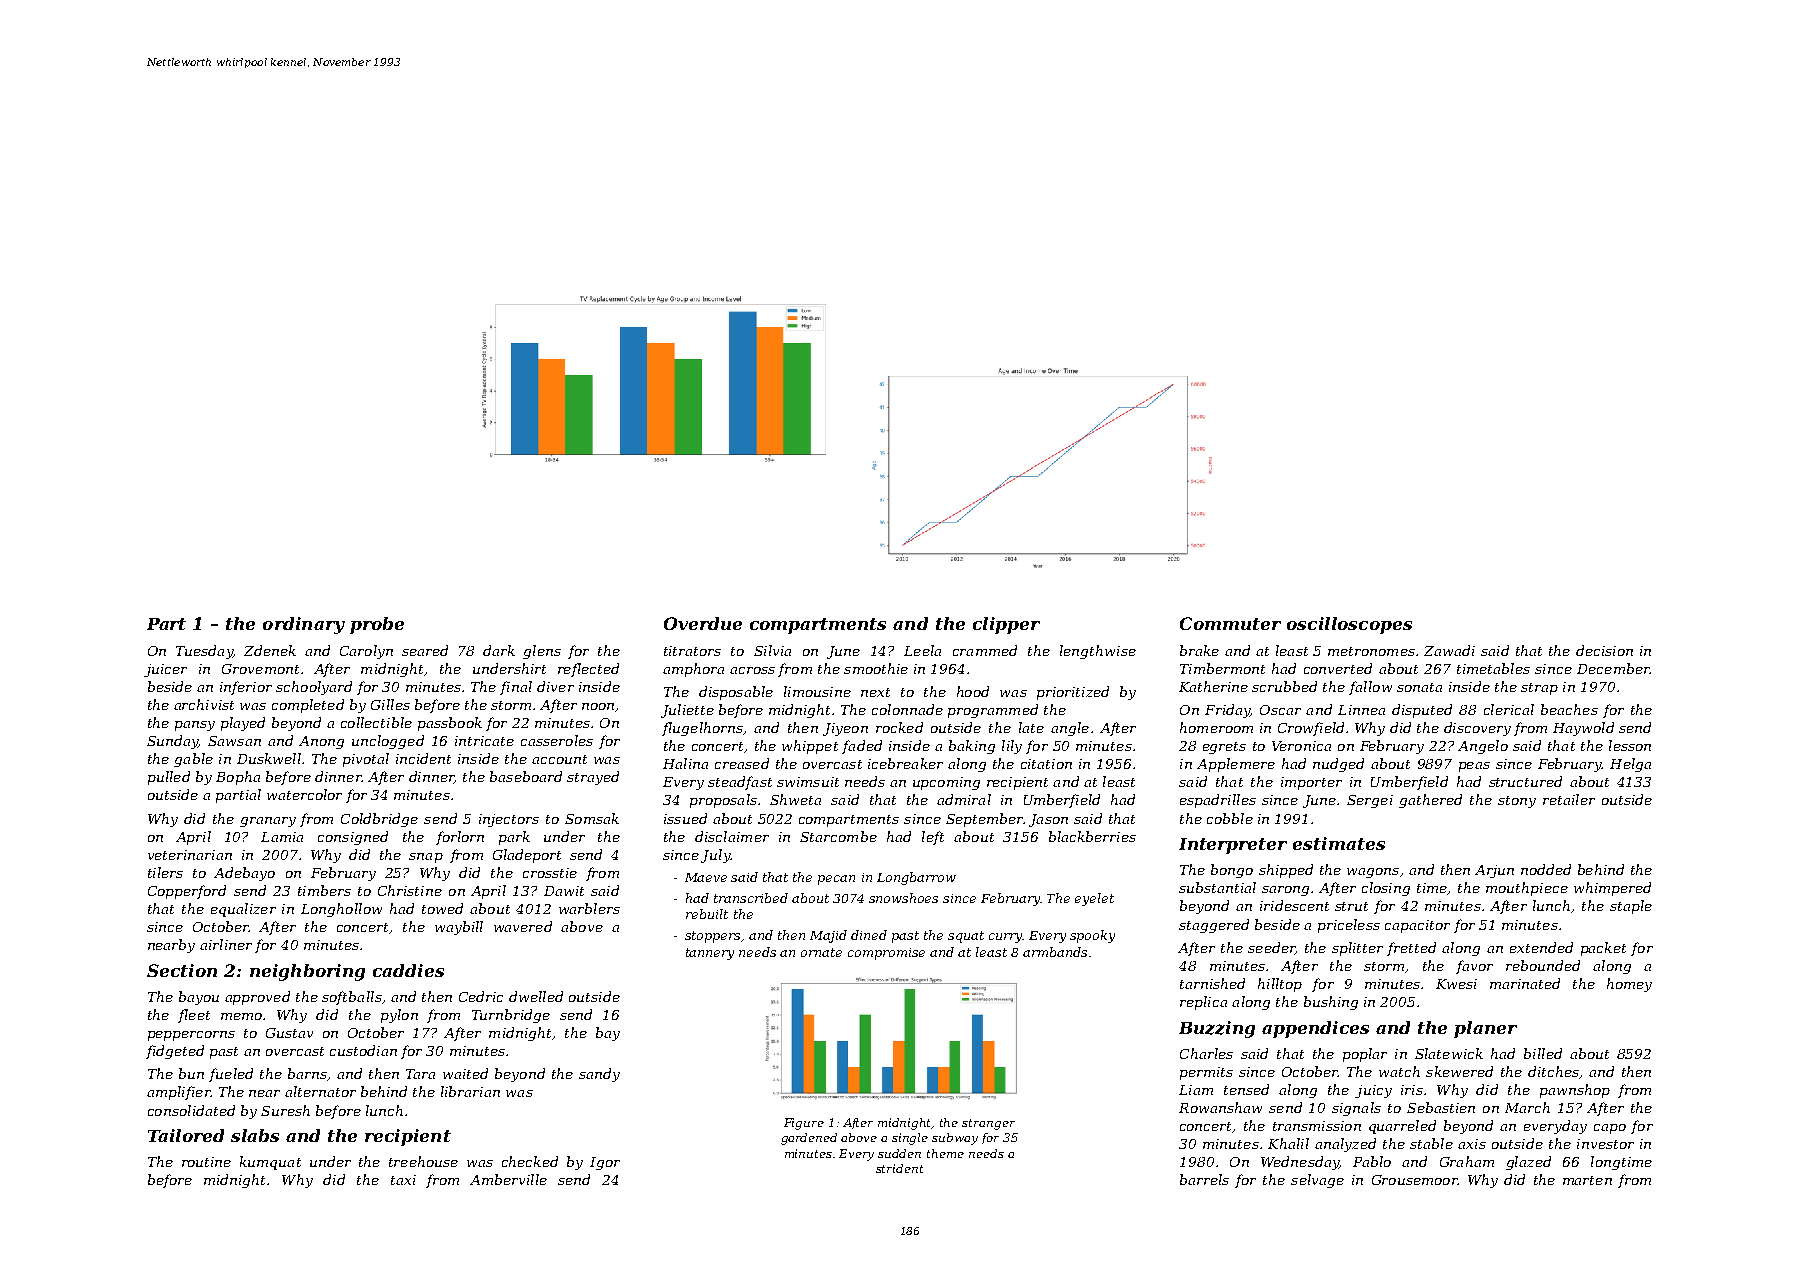 The height and width of the screenshot is (1272, 1799). I want to click on estimates, so click(1339, 843).
